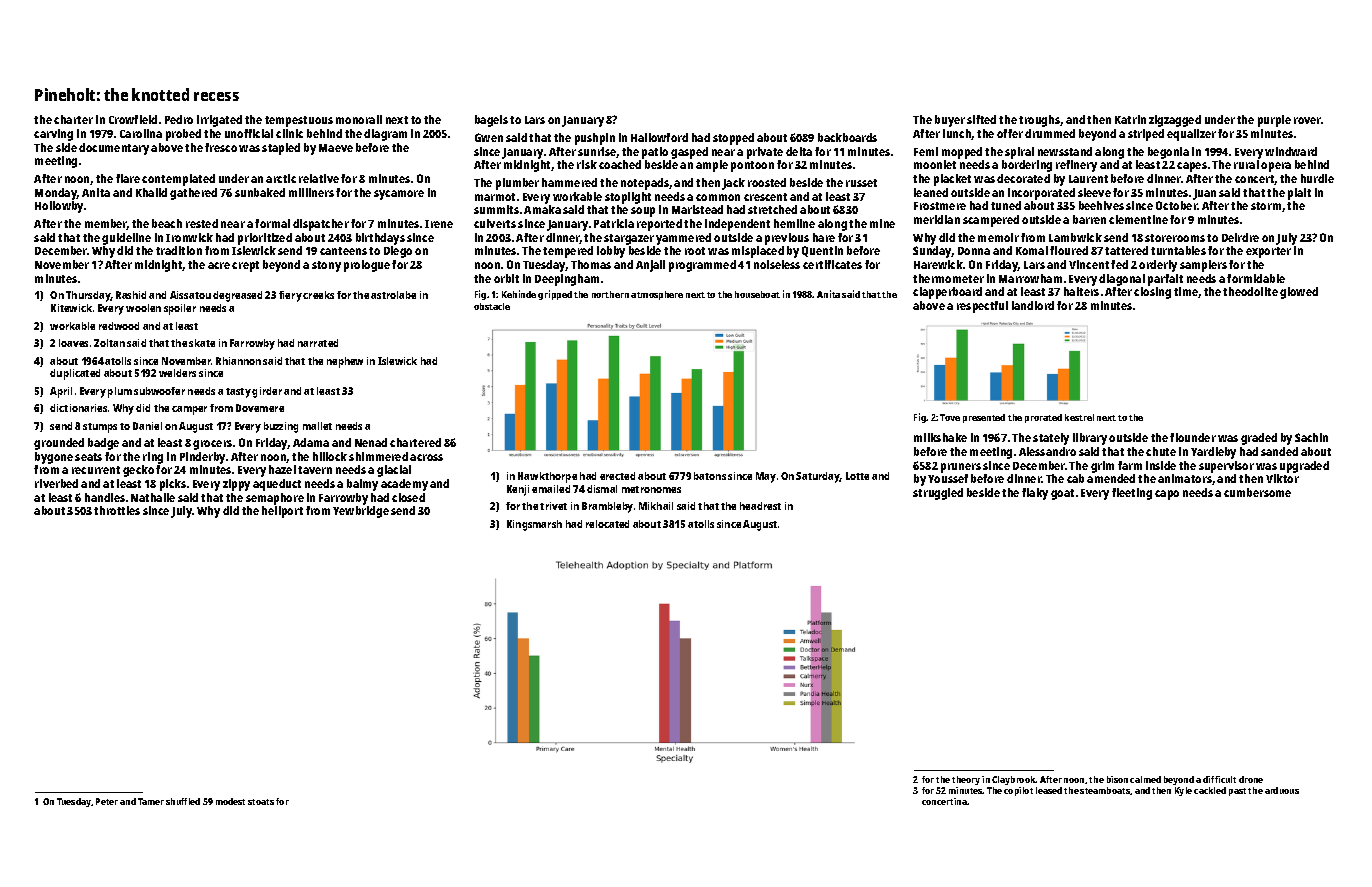  I want to click on throttles, so click(117, 510).
